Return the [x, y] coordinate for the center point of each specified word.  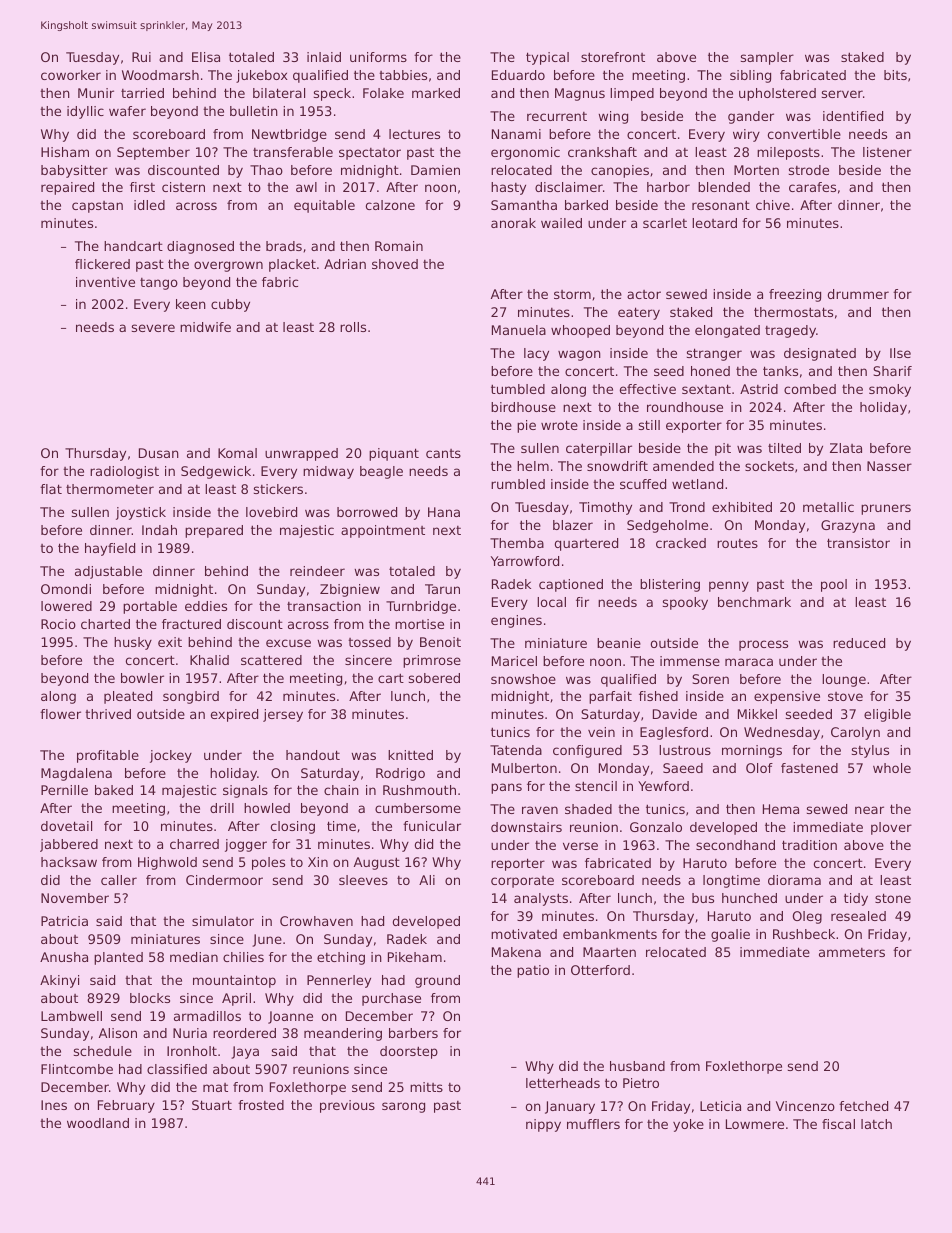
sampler [767, 58]
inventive [105, 282]
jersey [283, 715]
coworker [71, 75]
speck [332, 94]
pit [723, 449]
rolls [353, 327]
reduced [859, 643]
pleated [128, 697]
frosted [261, 1105]
